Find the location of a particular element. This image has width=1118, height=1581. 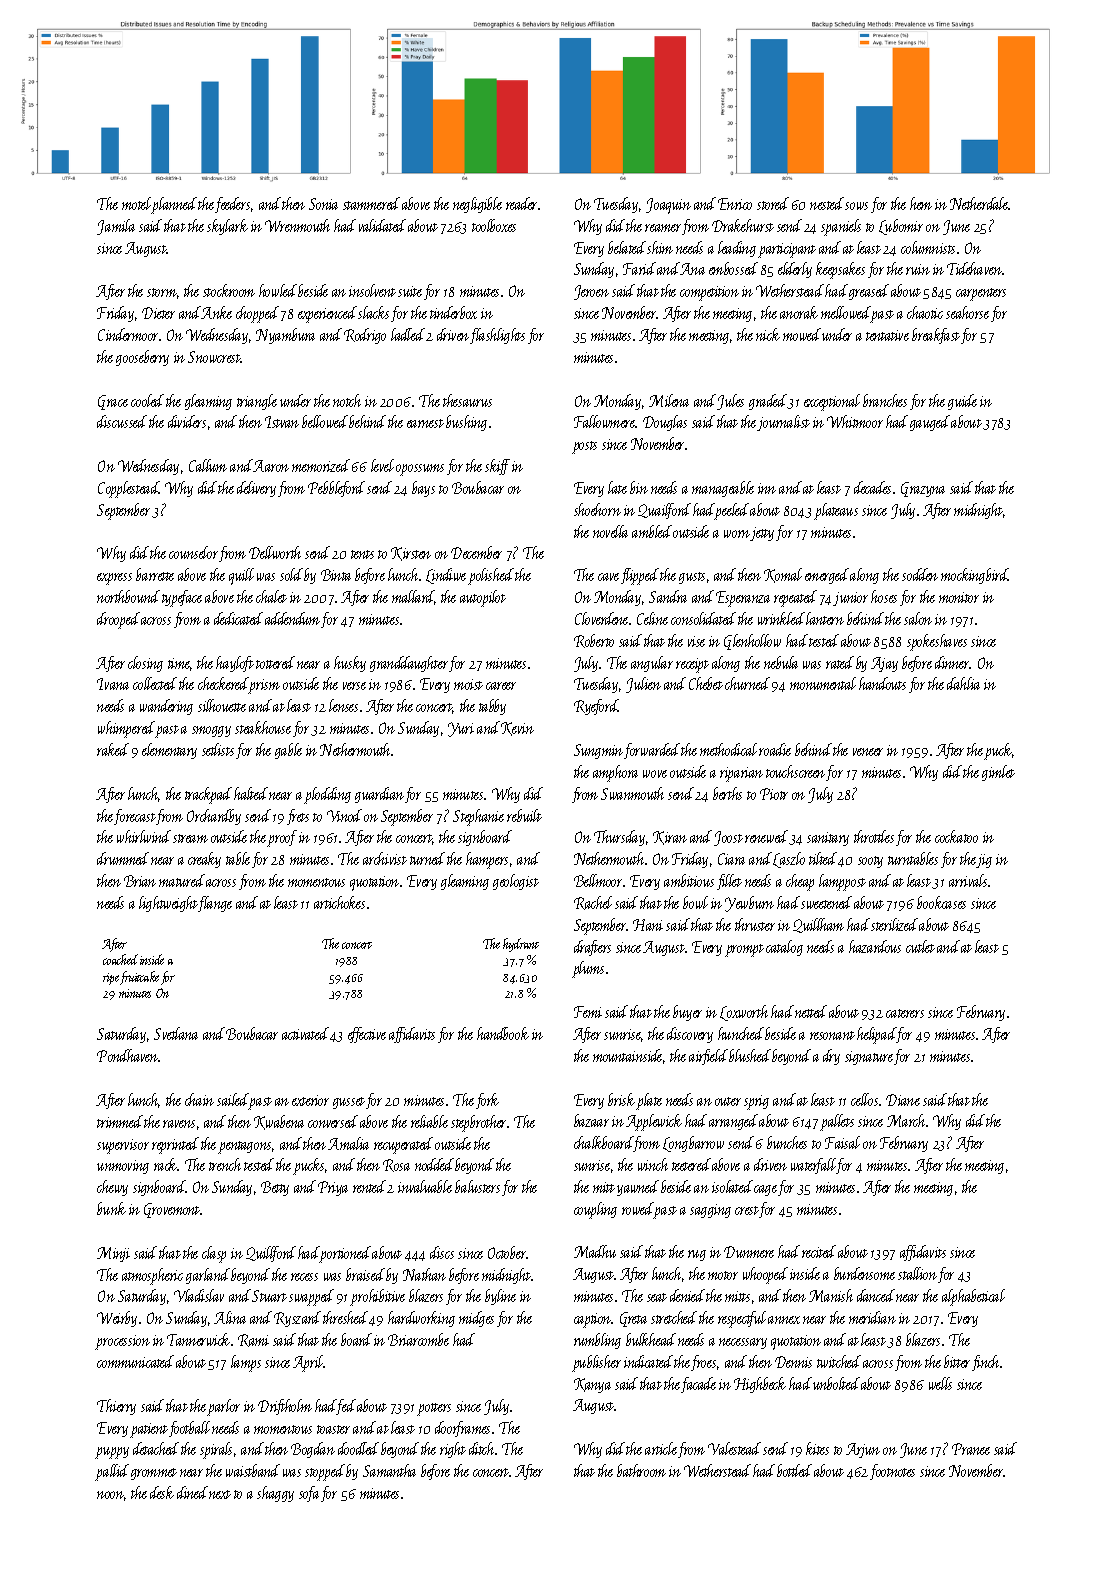

bathroom is located at coordinates (641, 1470).
